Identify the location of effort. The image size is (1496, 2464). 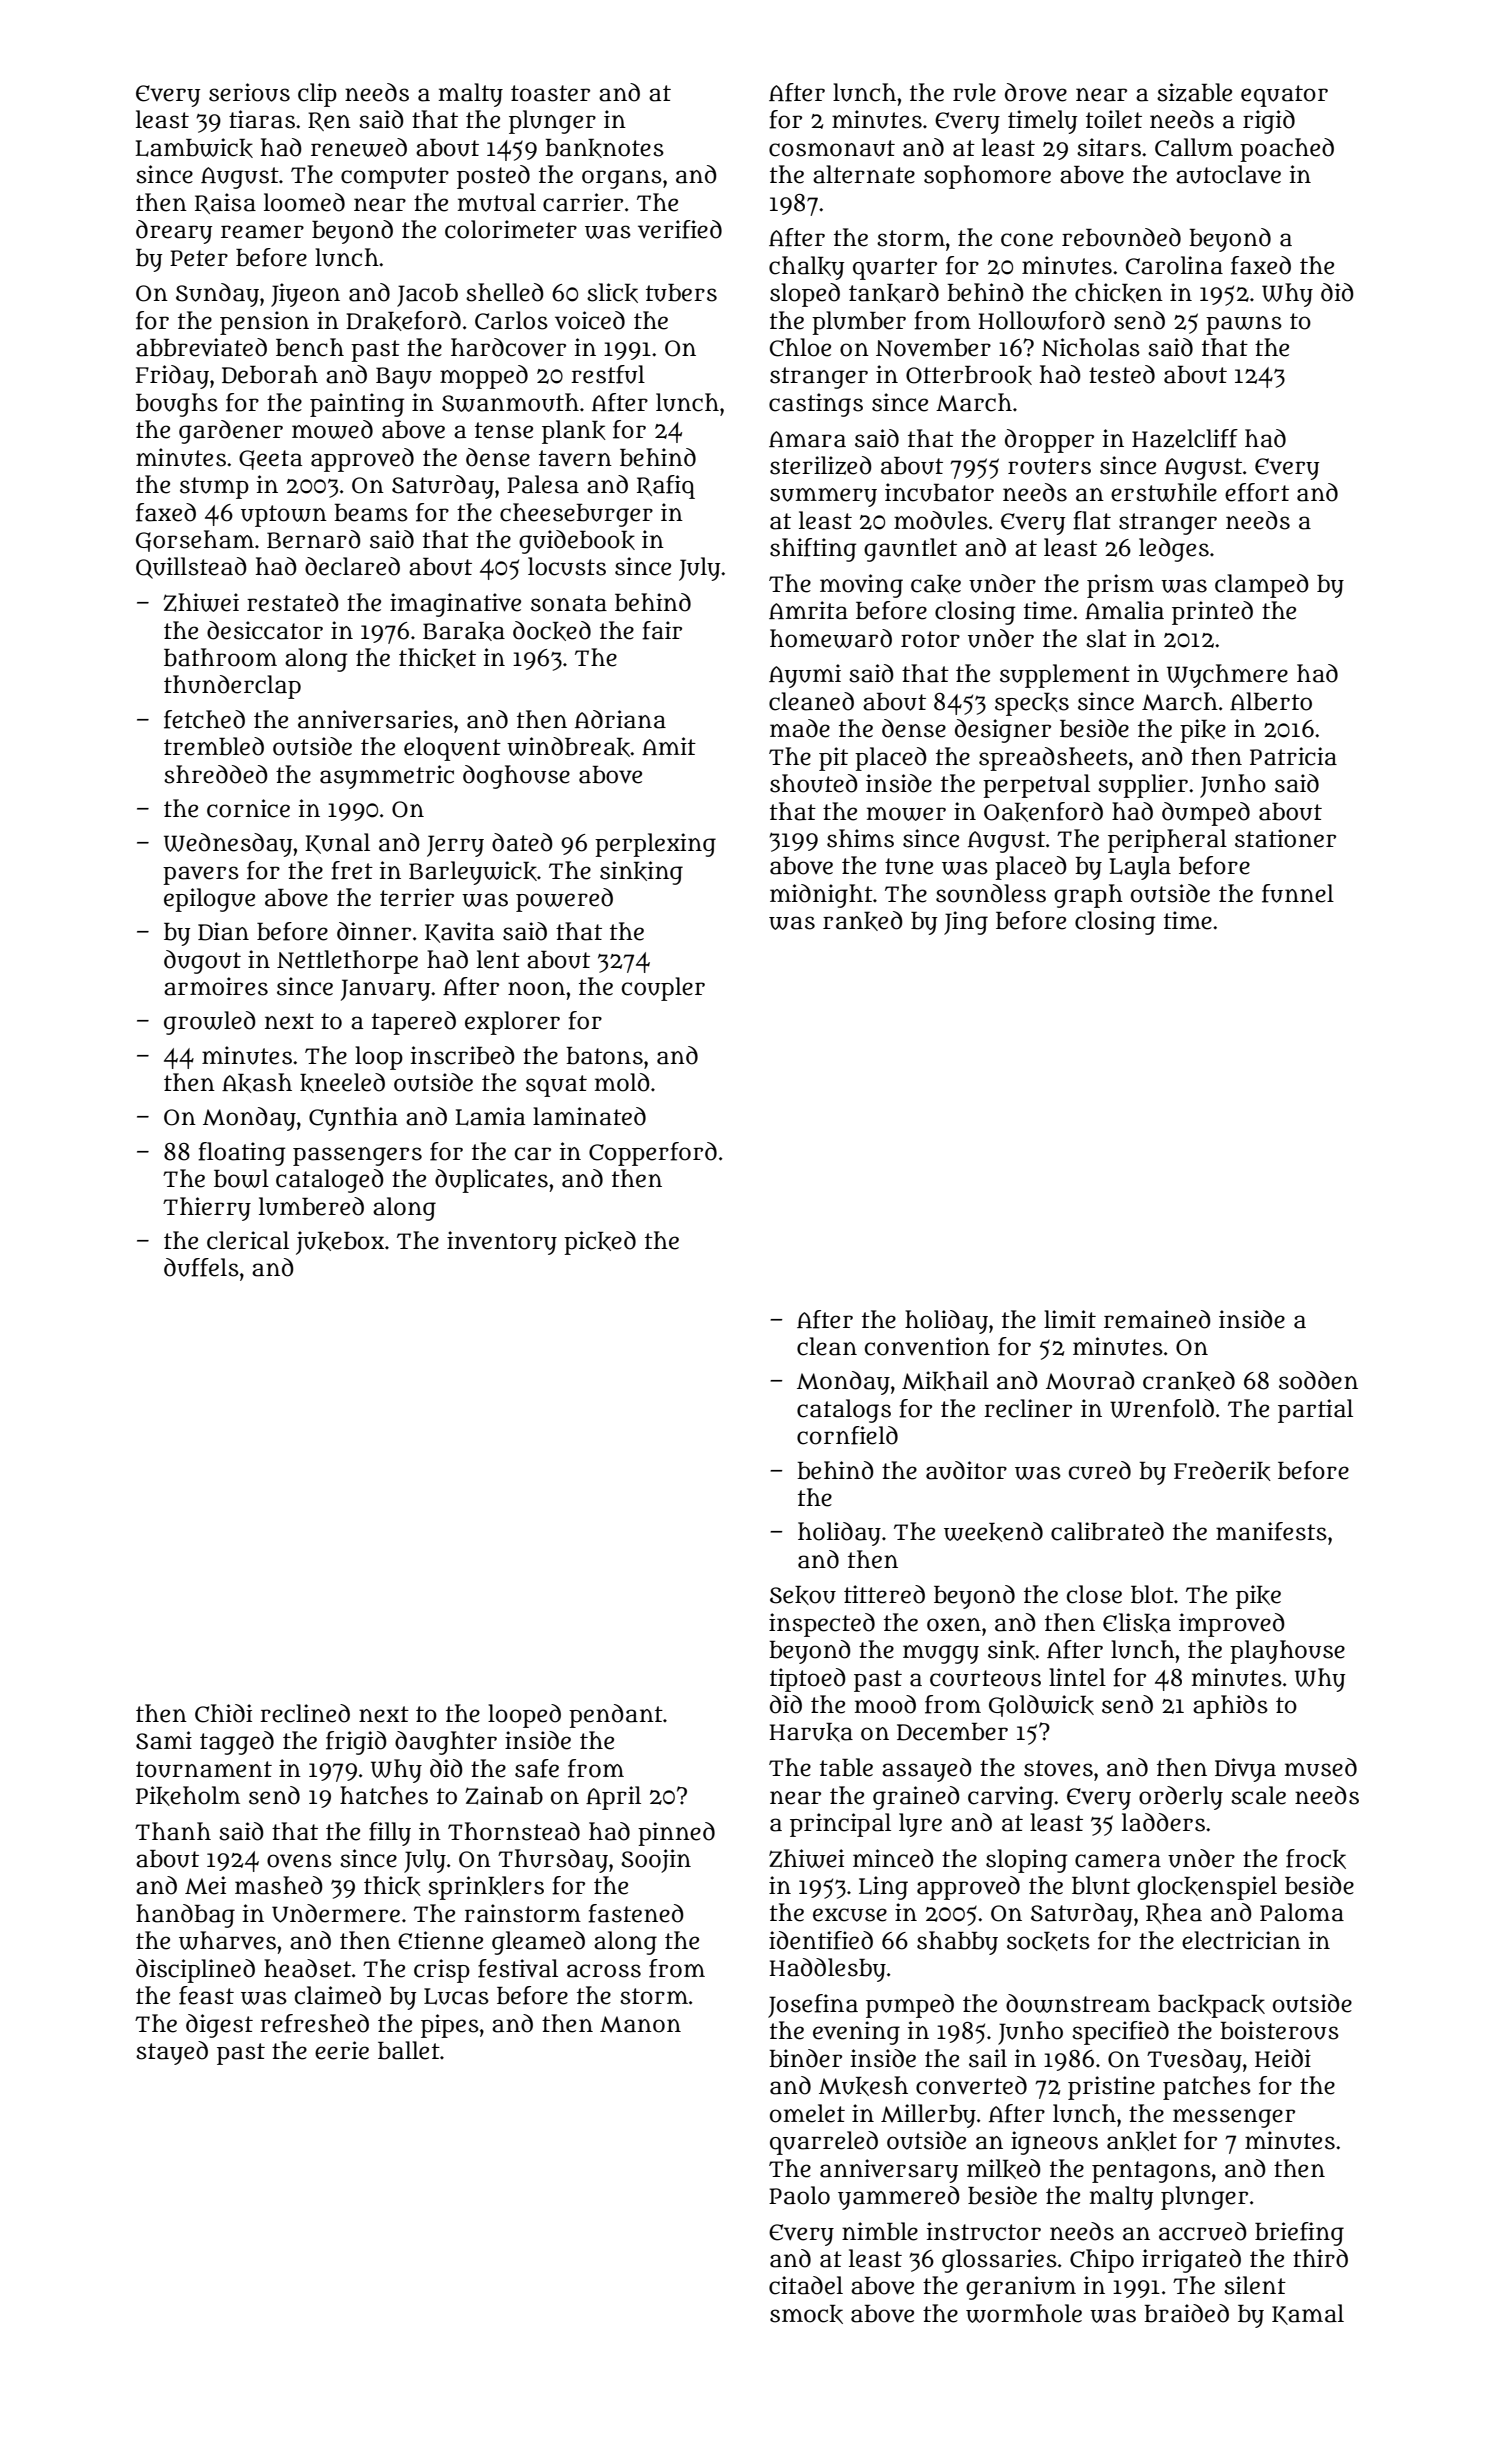
(1257, 492).
